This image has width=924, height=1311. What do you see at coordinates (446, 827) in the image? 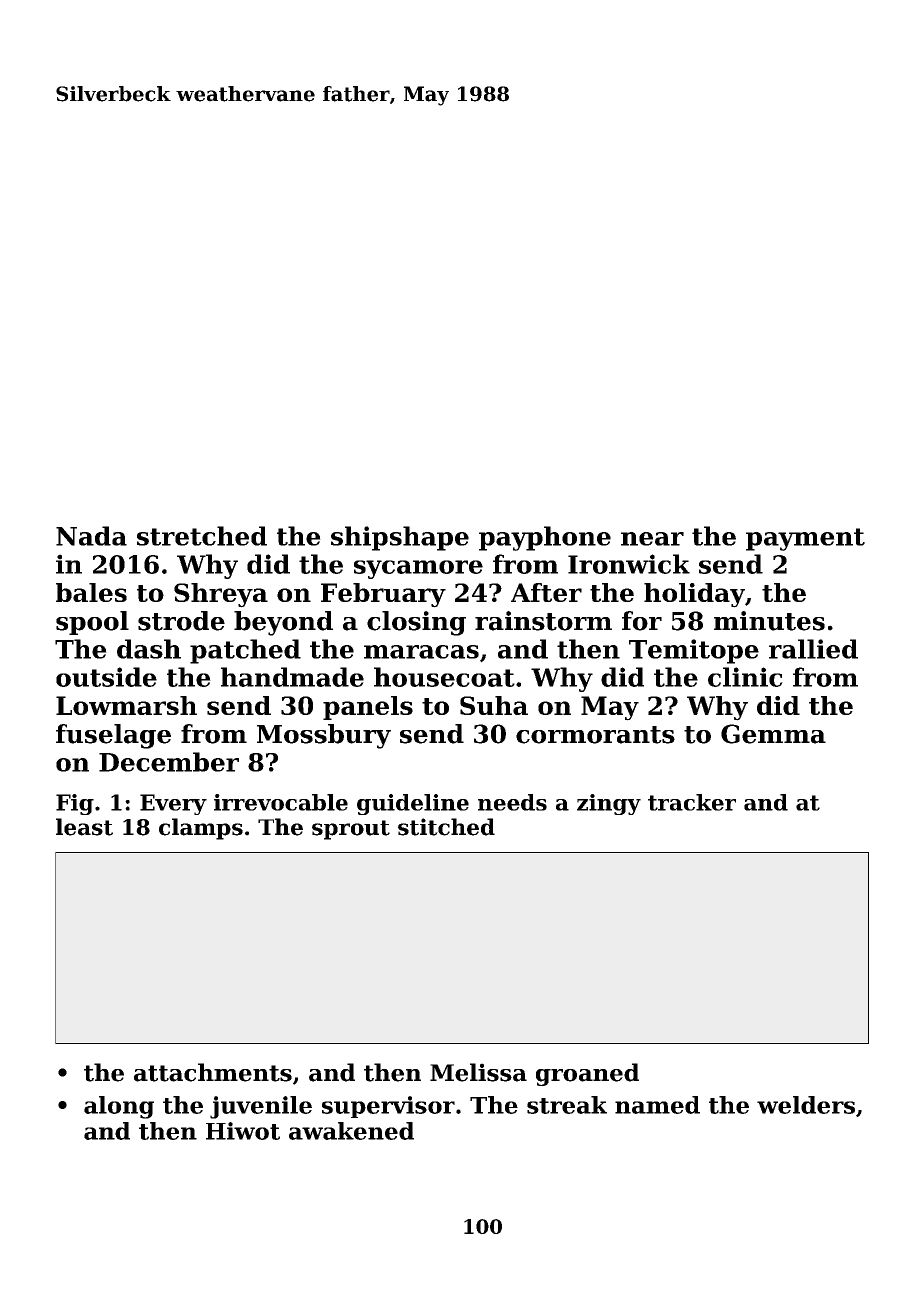
I see `stitched` at bounding box center [446, 827].
